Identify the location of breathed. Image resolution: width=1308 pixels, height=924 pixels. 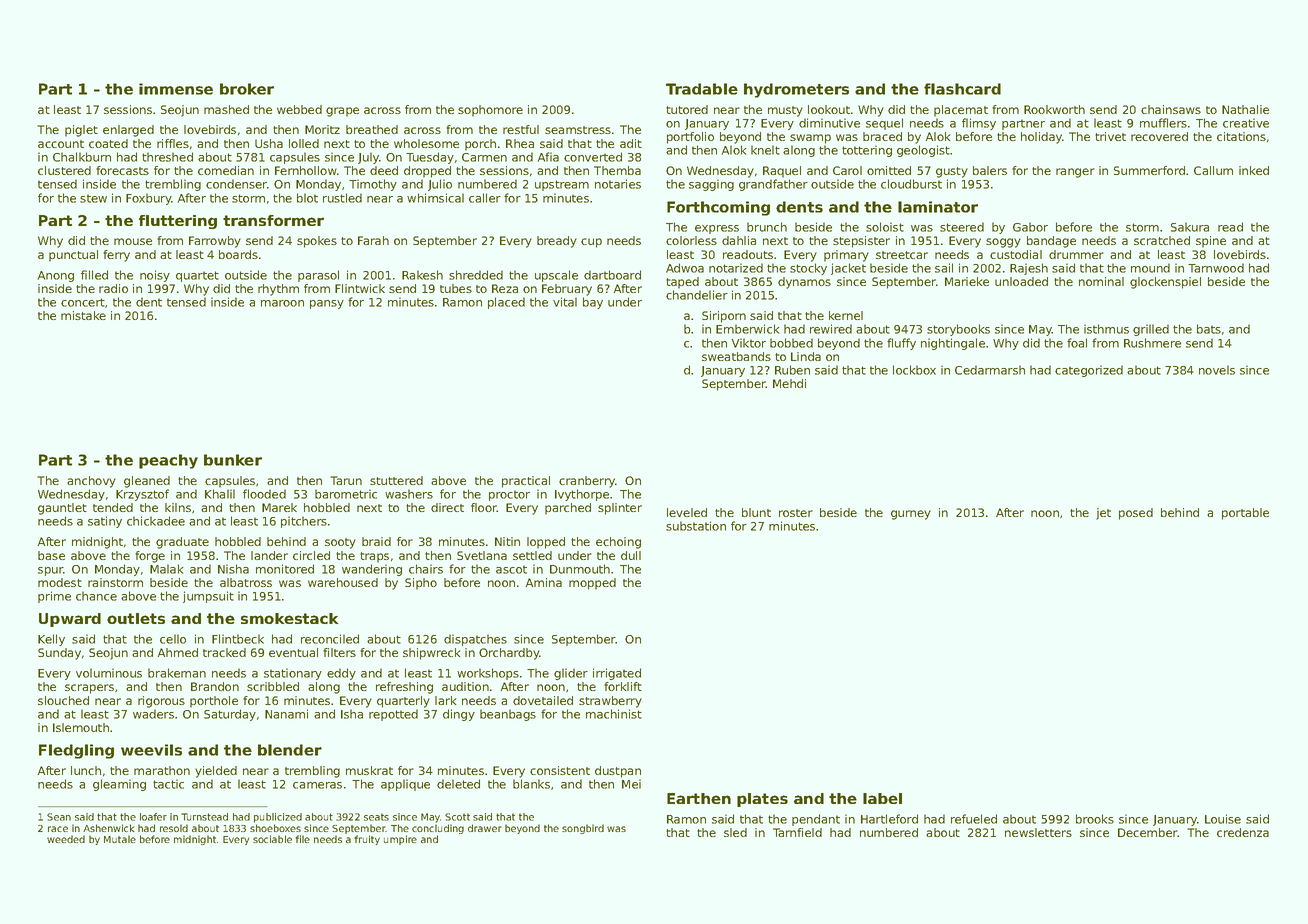
(372, 129).
